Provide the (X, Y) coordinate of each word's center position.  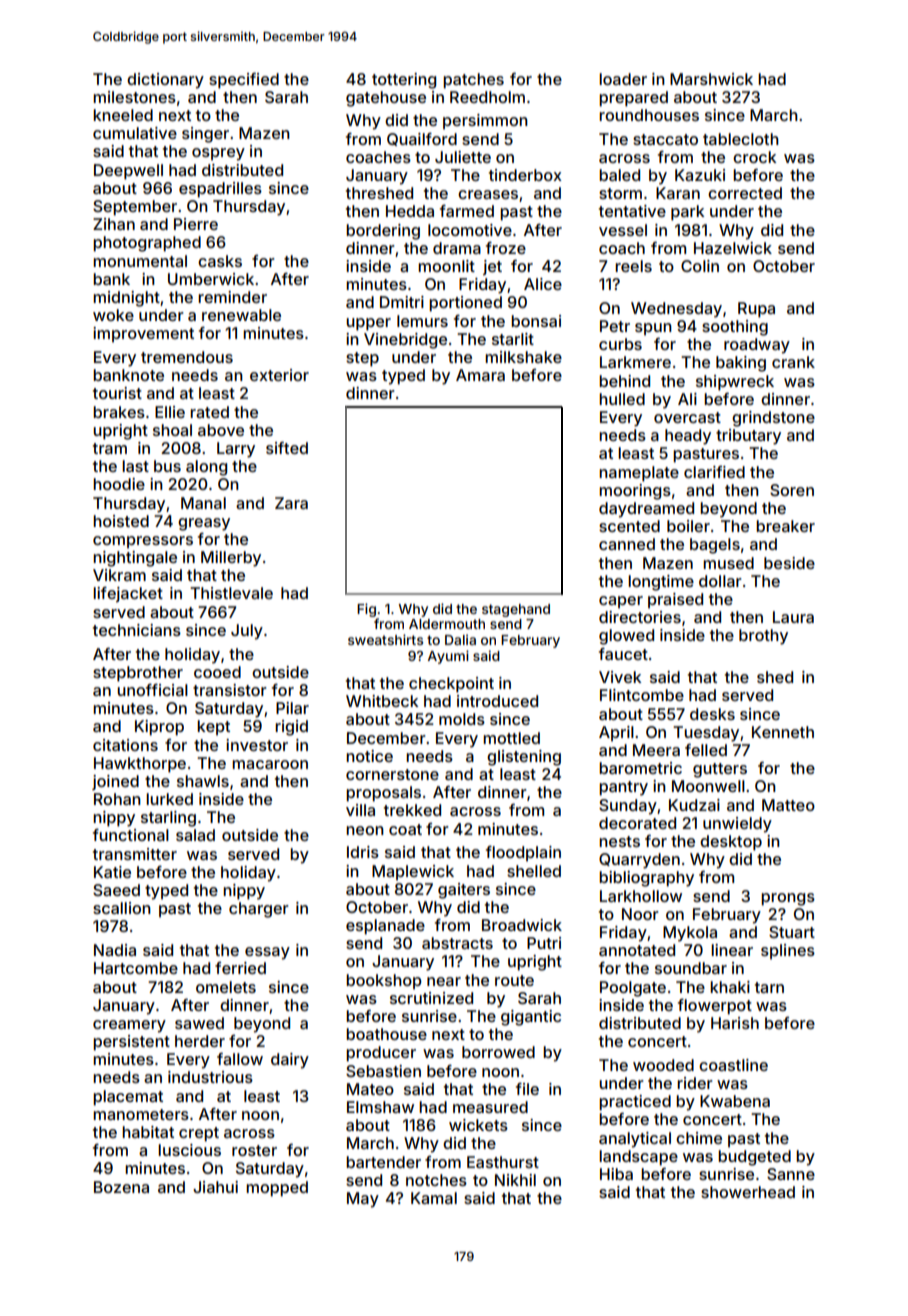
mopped (277, 1189)
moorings (635, 492)
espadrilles (220, 190)
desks (712, 714)
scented (629, 526)
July (247, 632)
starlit (513, 339)
